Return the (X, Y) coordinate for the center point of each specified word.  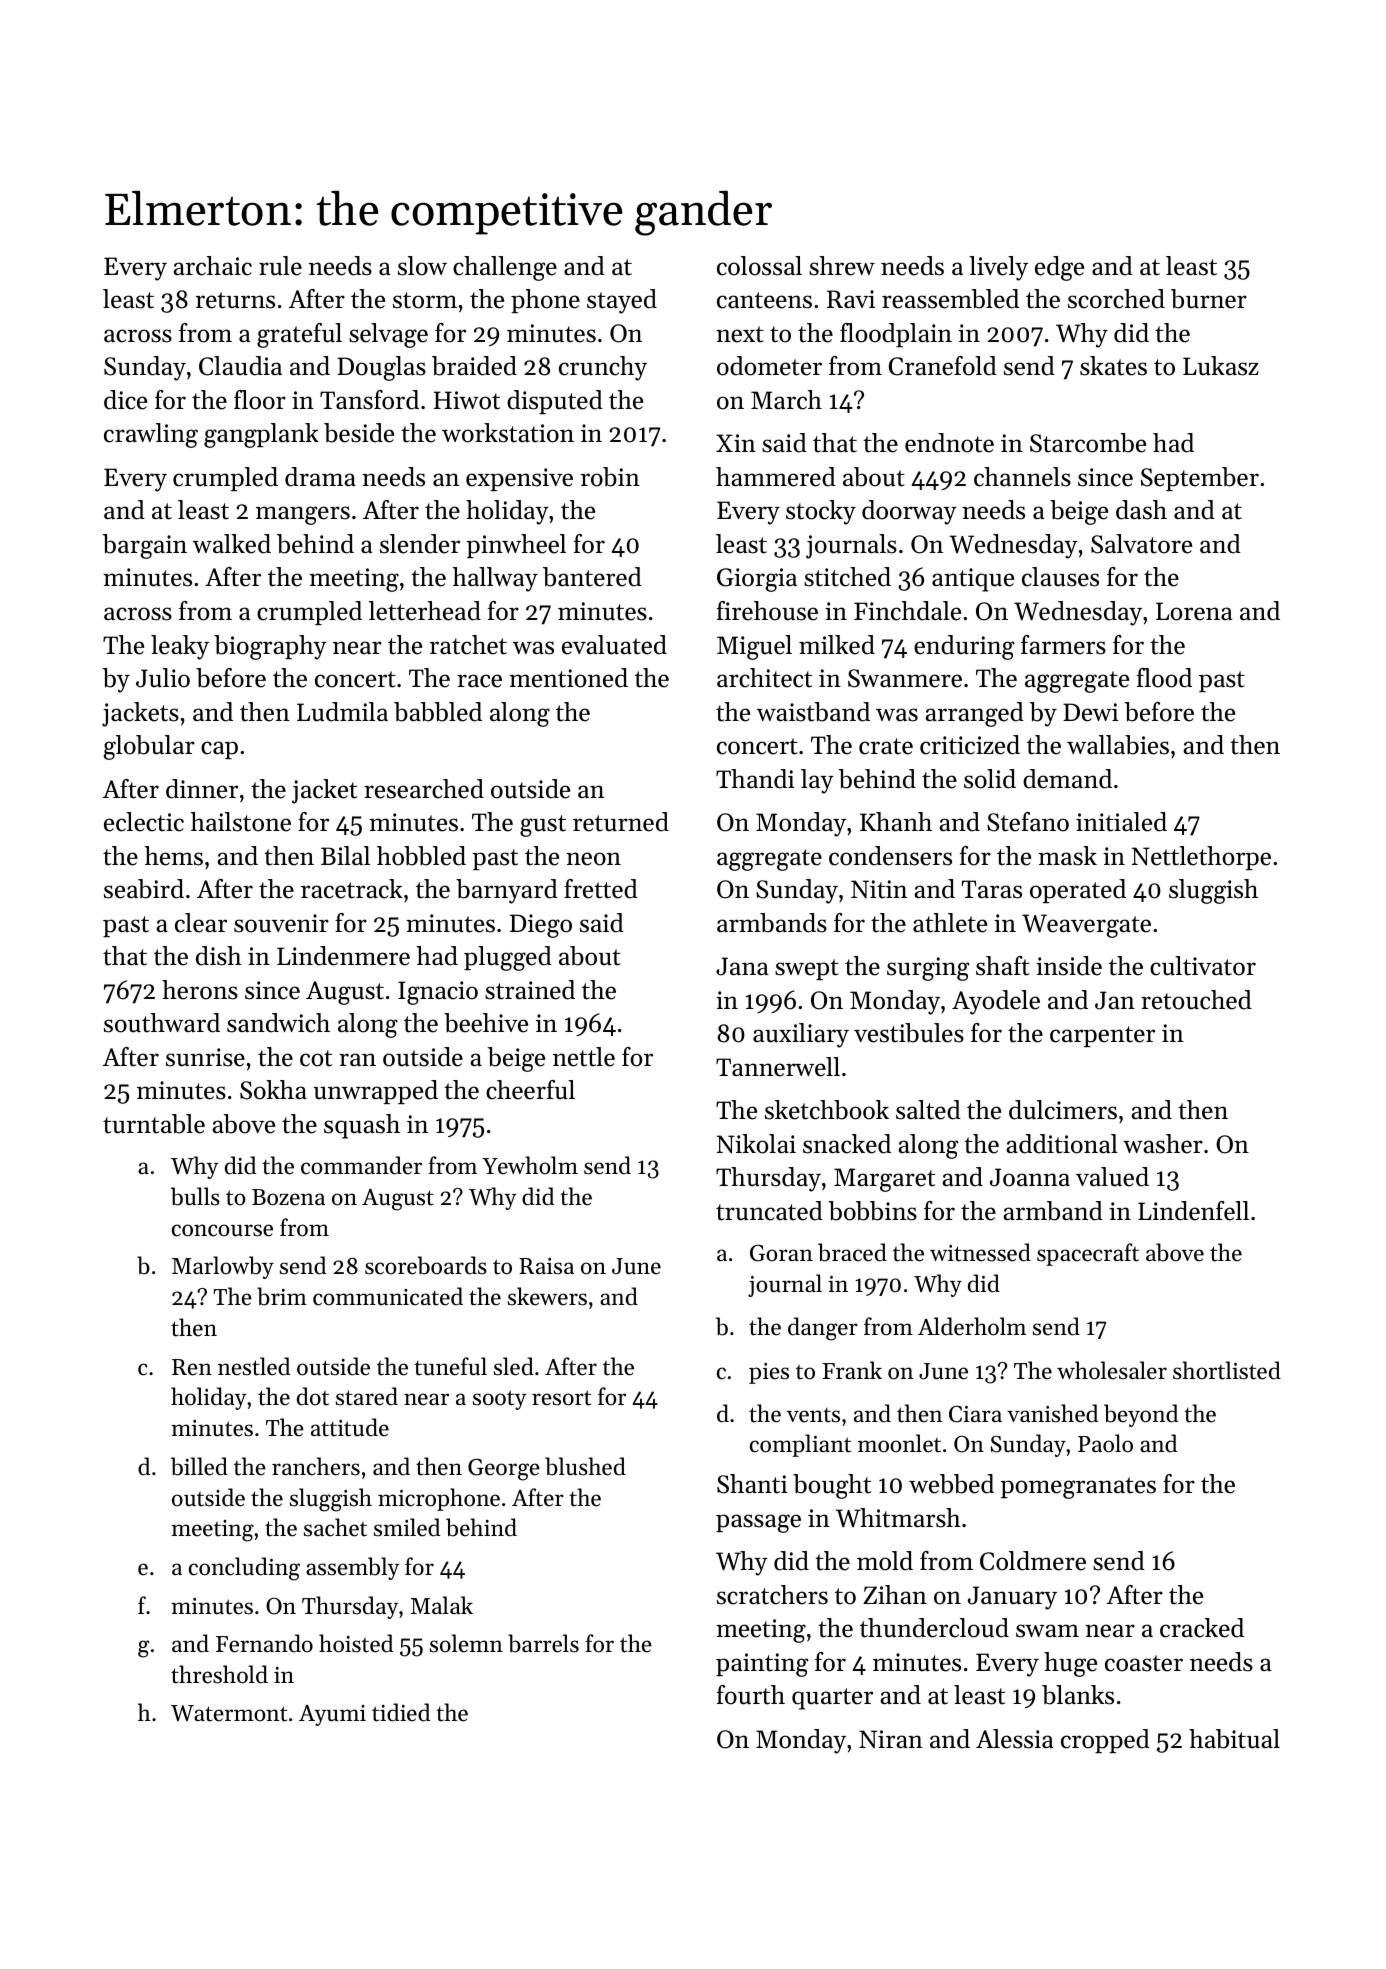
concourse (222, 1230)
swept (807, 969)
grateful (299, 335)
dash (1141, 510)
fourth (751, 1695)
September (1200, 479)
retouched (1196, 1000)
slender (420, 544)
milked (837, 645)
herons (200, 990)
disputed (555, 402)
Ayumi (332, 1715)
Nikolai (756, 1144)
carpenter (1102, 1036)
